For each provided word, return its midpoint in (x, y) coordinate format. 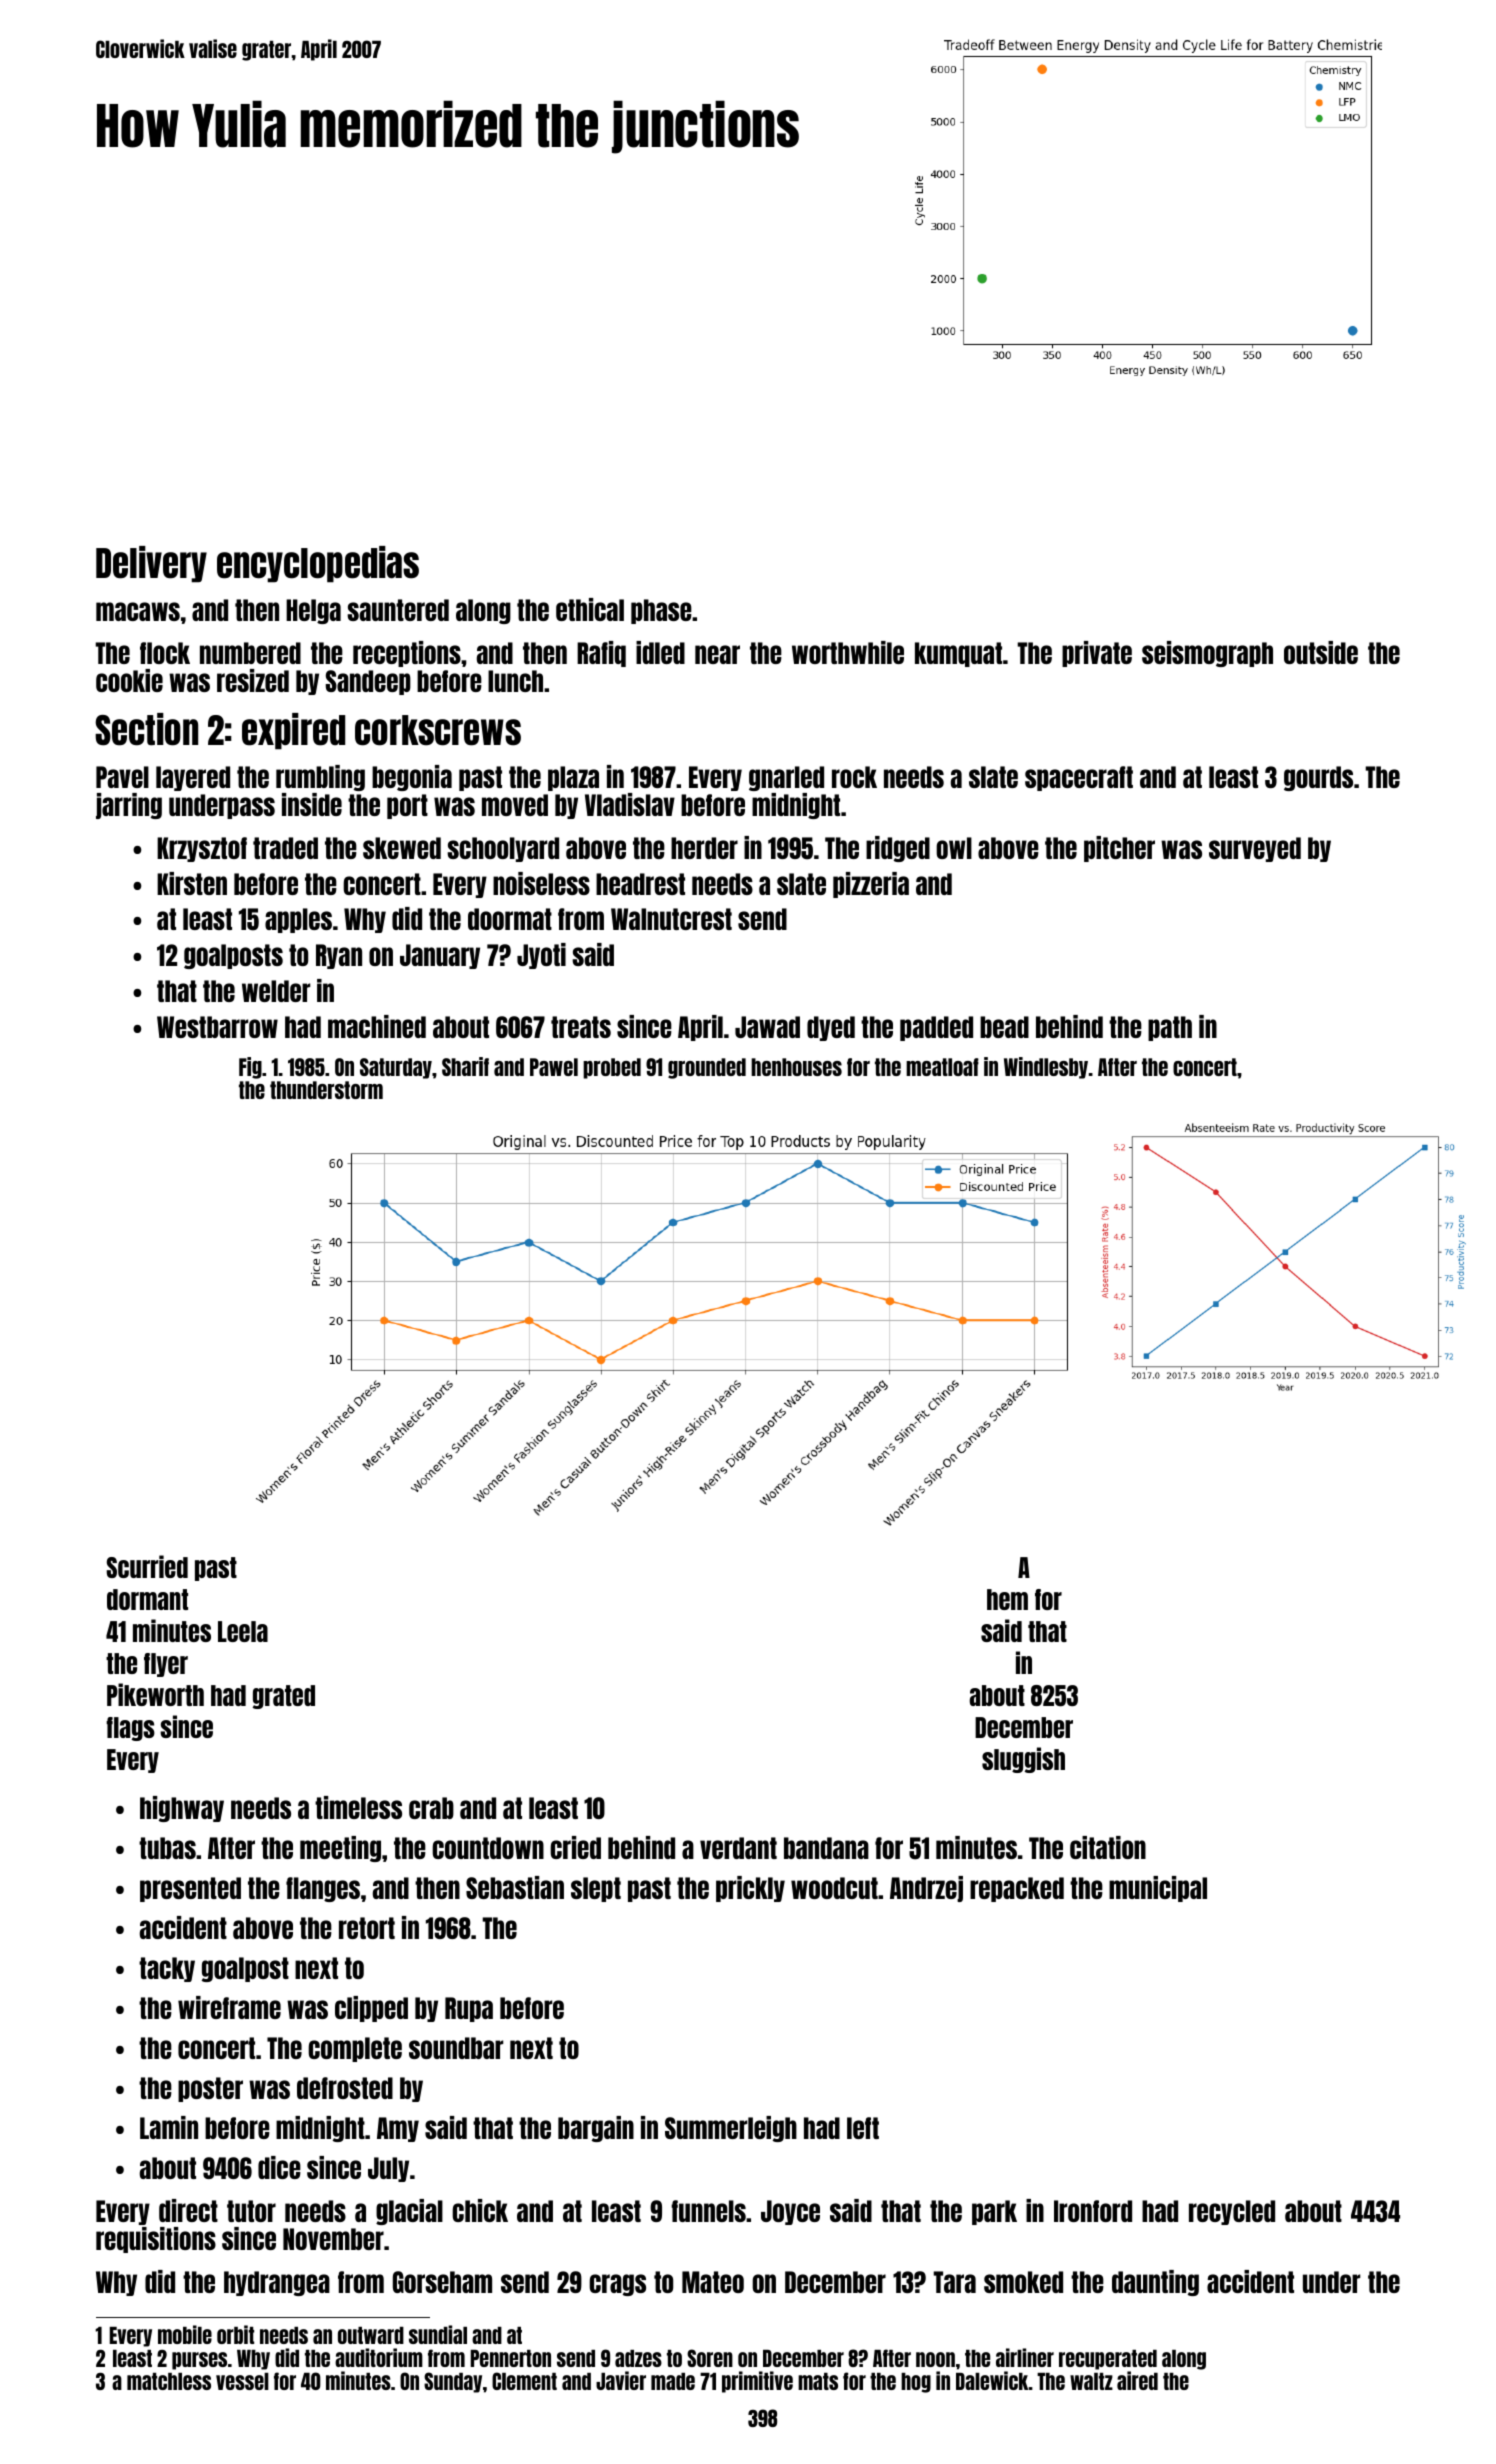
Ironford (1093, 2211)
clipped (371, 2009)
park (994, 2212)
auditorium (379, 2357)
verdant (738, 1848)
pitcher (1119, 849)
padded (936, 1028)
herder (704, 848)
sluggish (1023, 1760)
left (863, 2128)
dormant (147, 1599)
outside (1321, 652)
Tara (954, 2282)
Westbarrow (217, 1027)
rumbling (320, 778)
